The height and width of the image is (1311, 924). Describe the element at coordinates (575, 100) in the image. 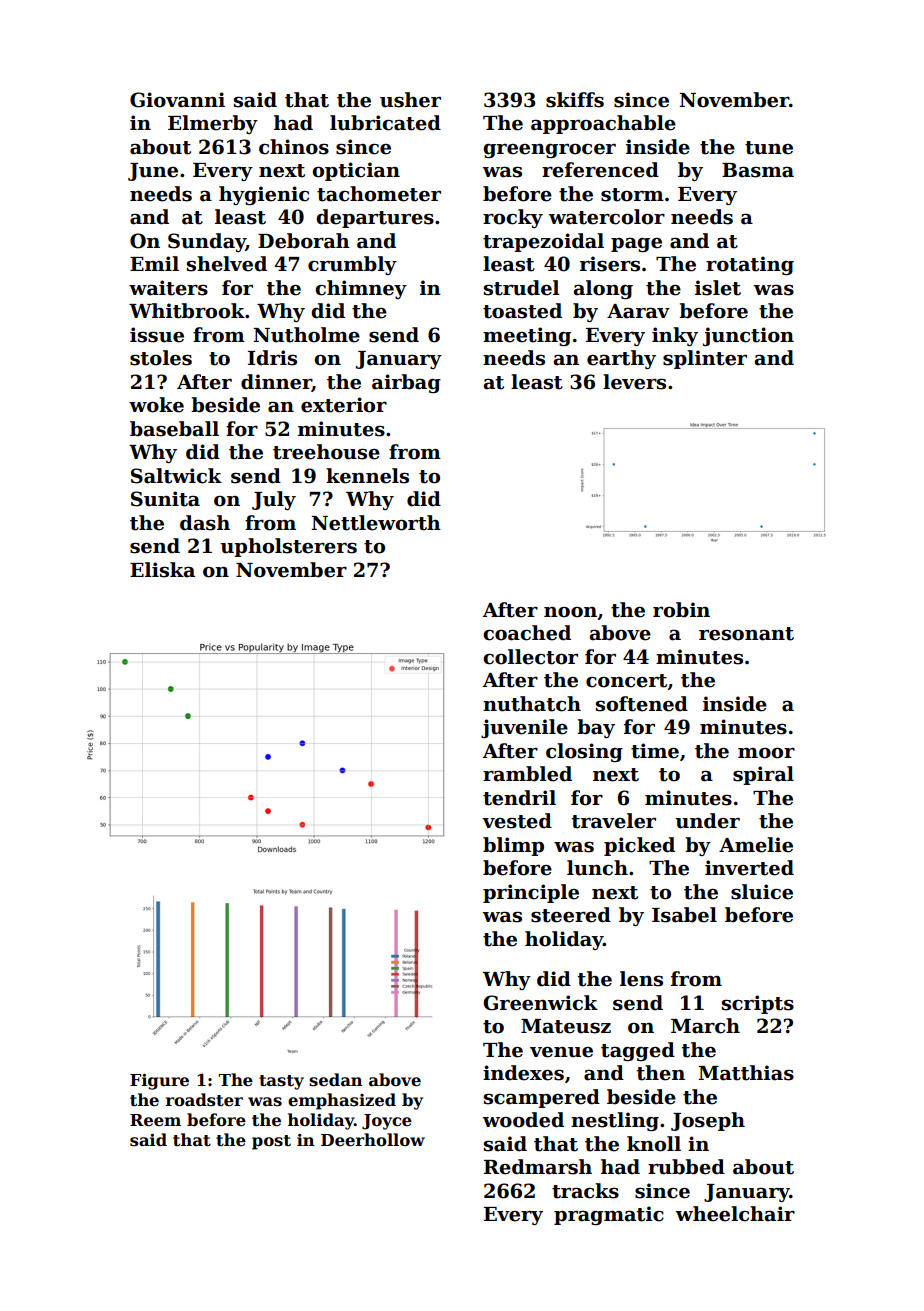

I see `skiffs` at that location.
